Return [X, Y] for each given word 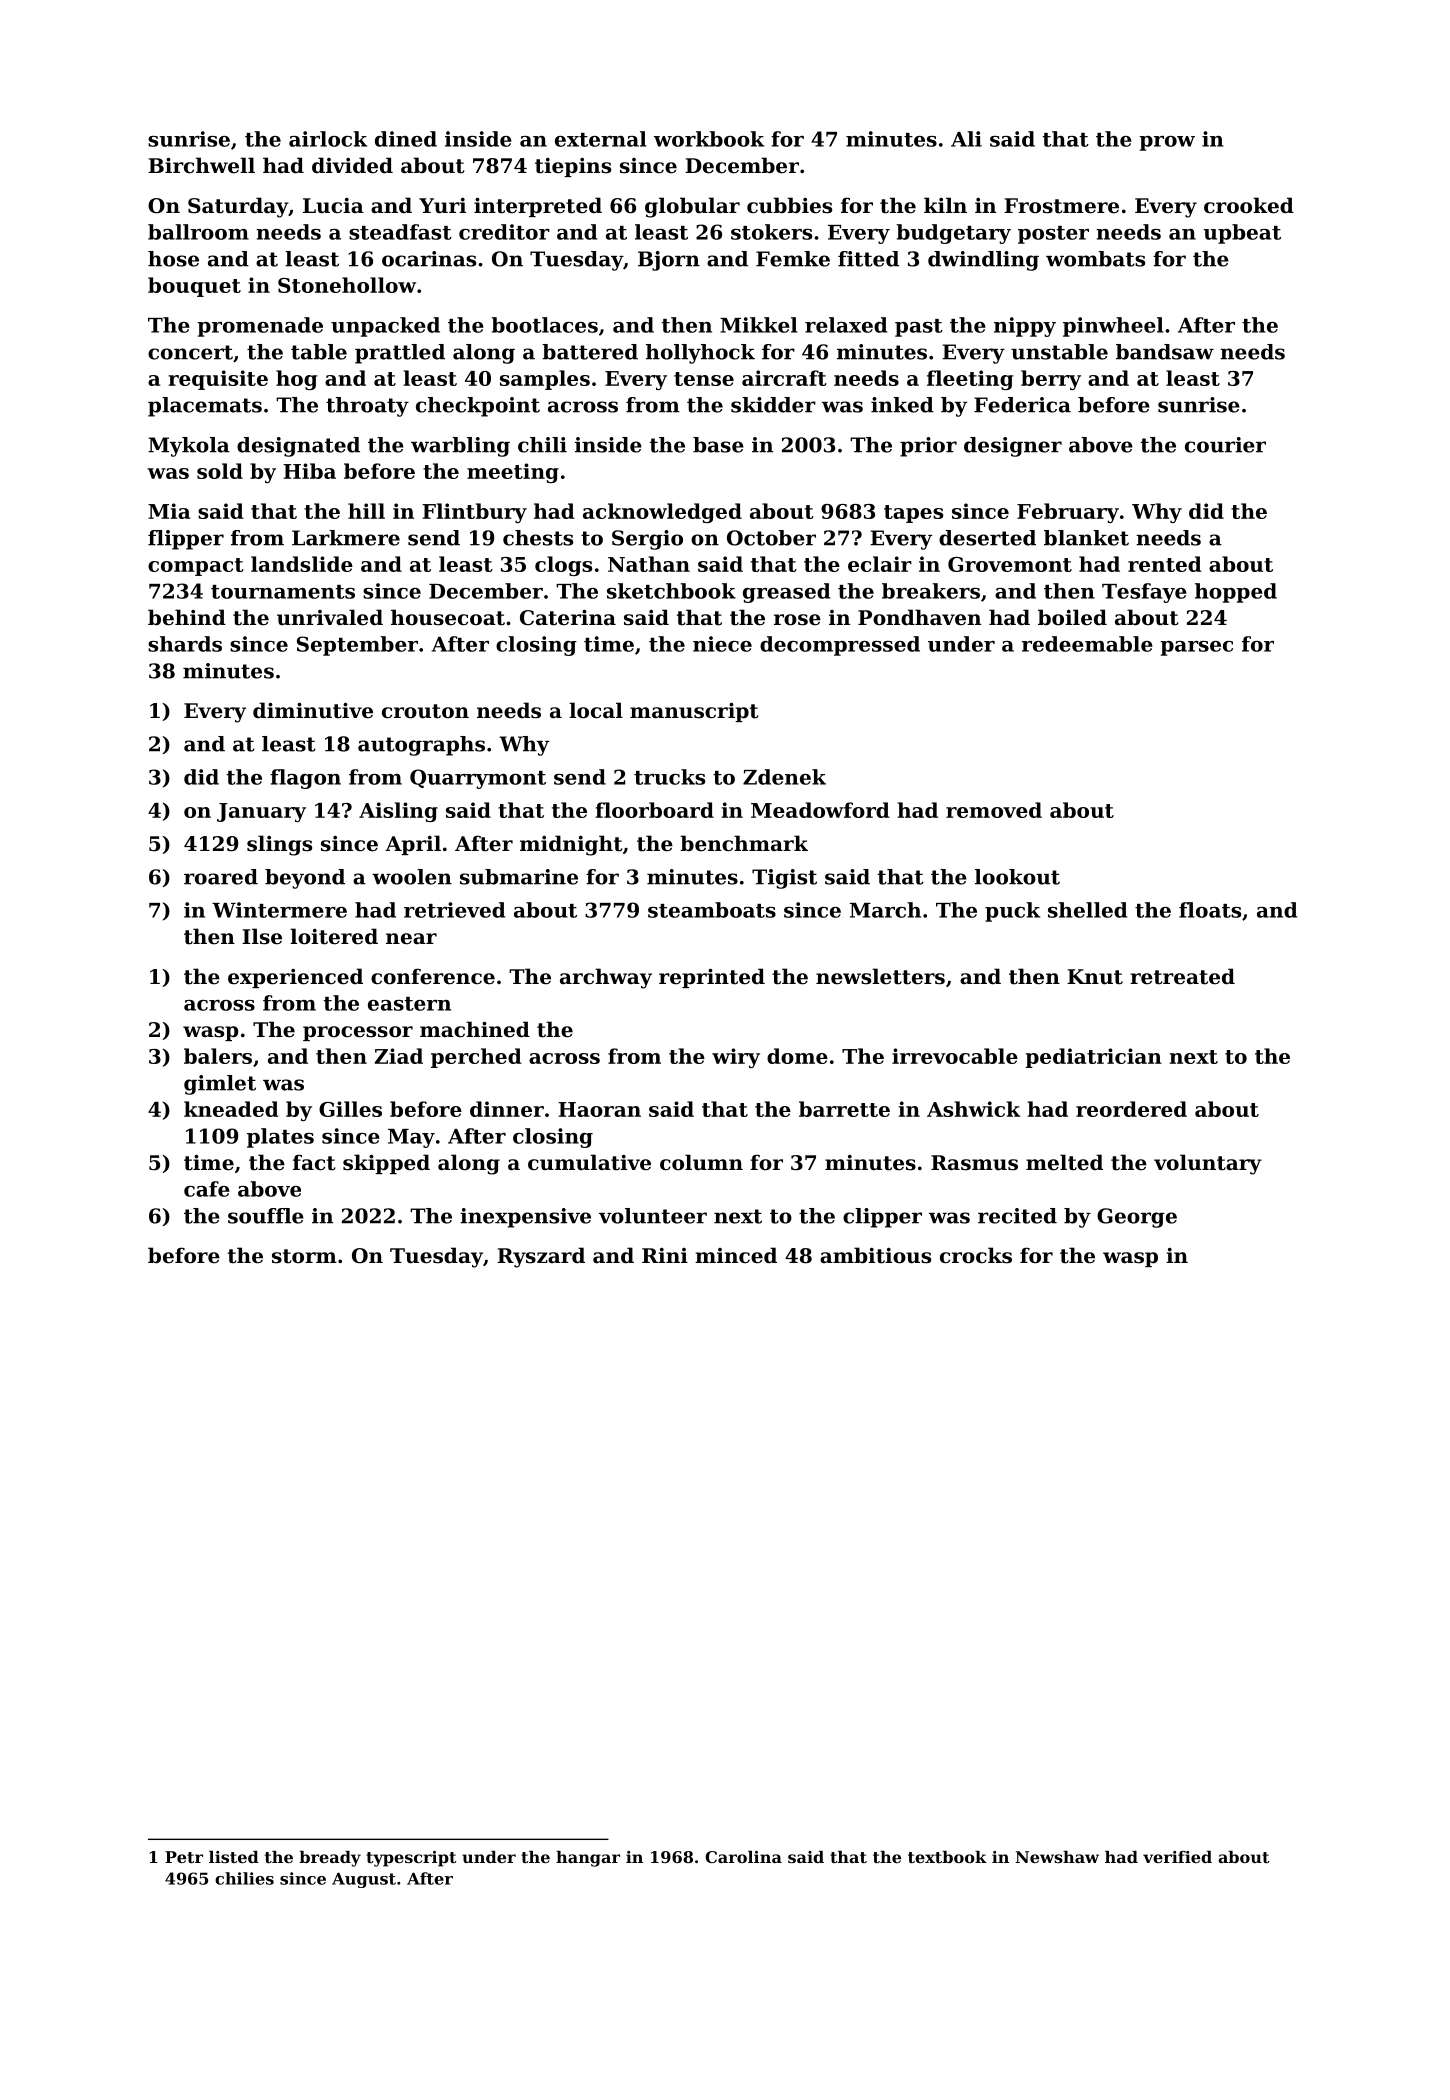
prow [1167, 143]
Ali [966, 139]
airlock [328, 139]
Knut [1095, 977]
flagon [305, 779]
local [596, 710]
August [364, 1880]
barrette [844, 1109]
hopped [1236, 593]
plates [280, 1138]
